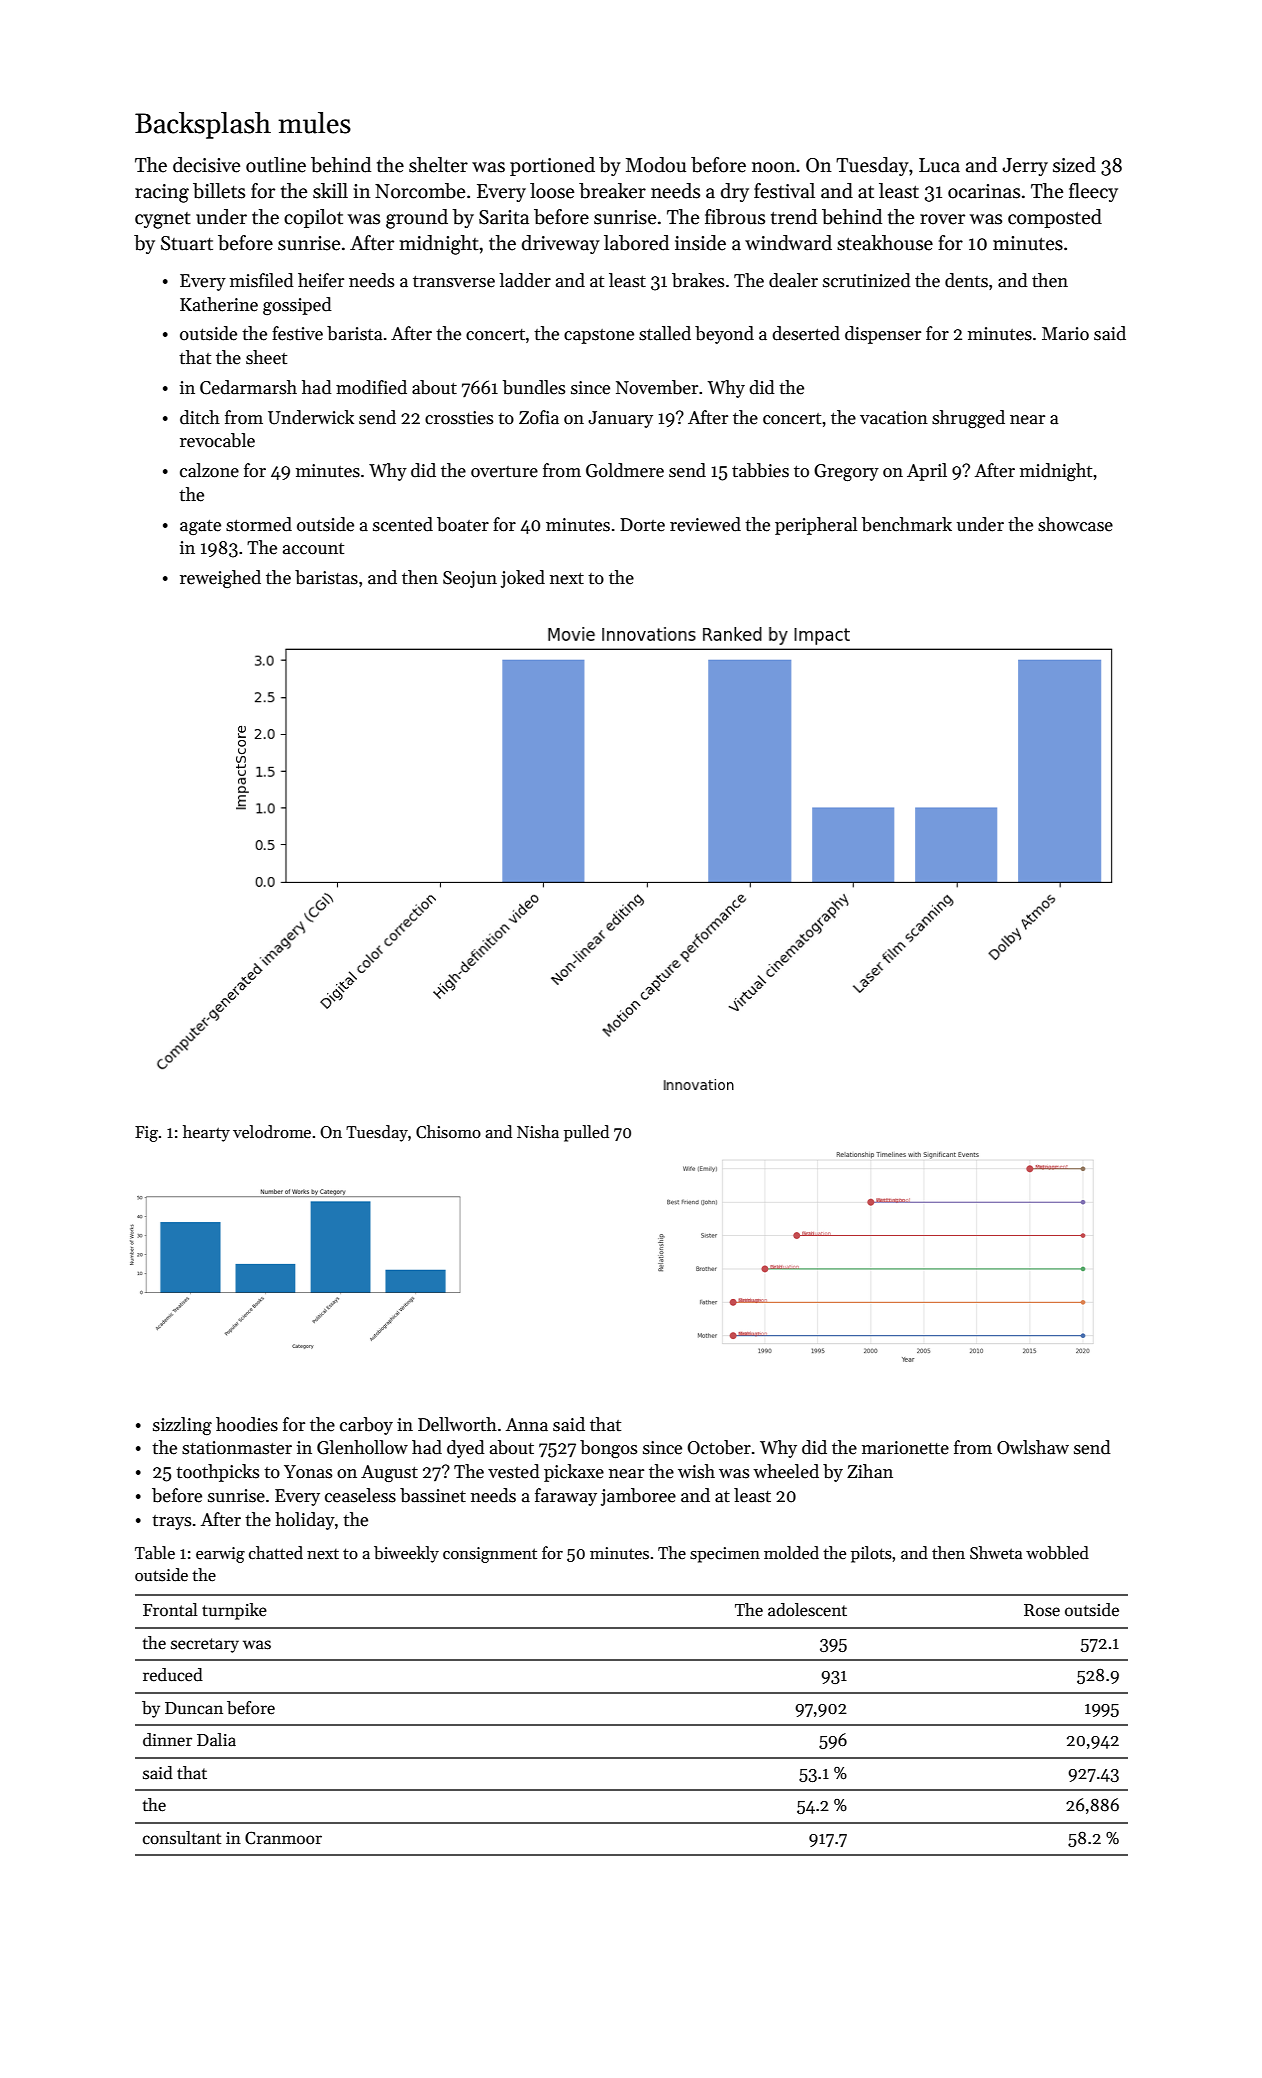 This screenshot has width=1262, height=2078. What do you see at coordinates (816, 526) in the screenshot?
I see `peripheral` at bounding box center [816, 526].
